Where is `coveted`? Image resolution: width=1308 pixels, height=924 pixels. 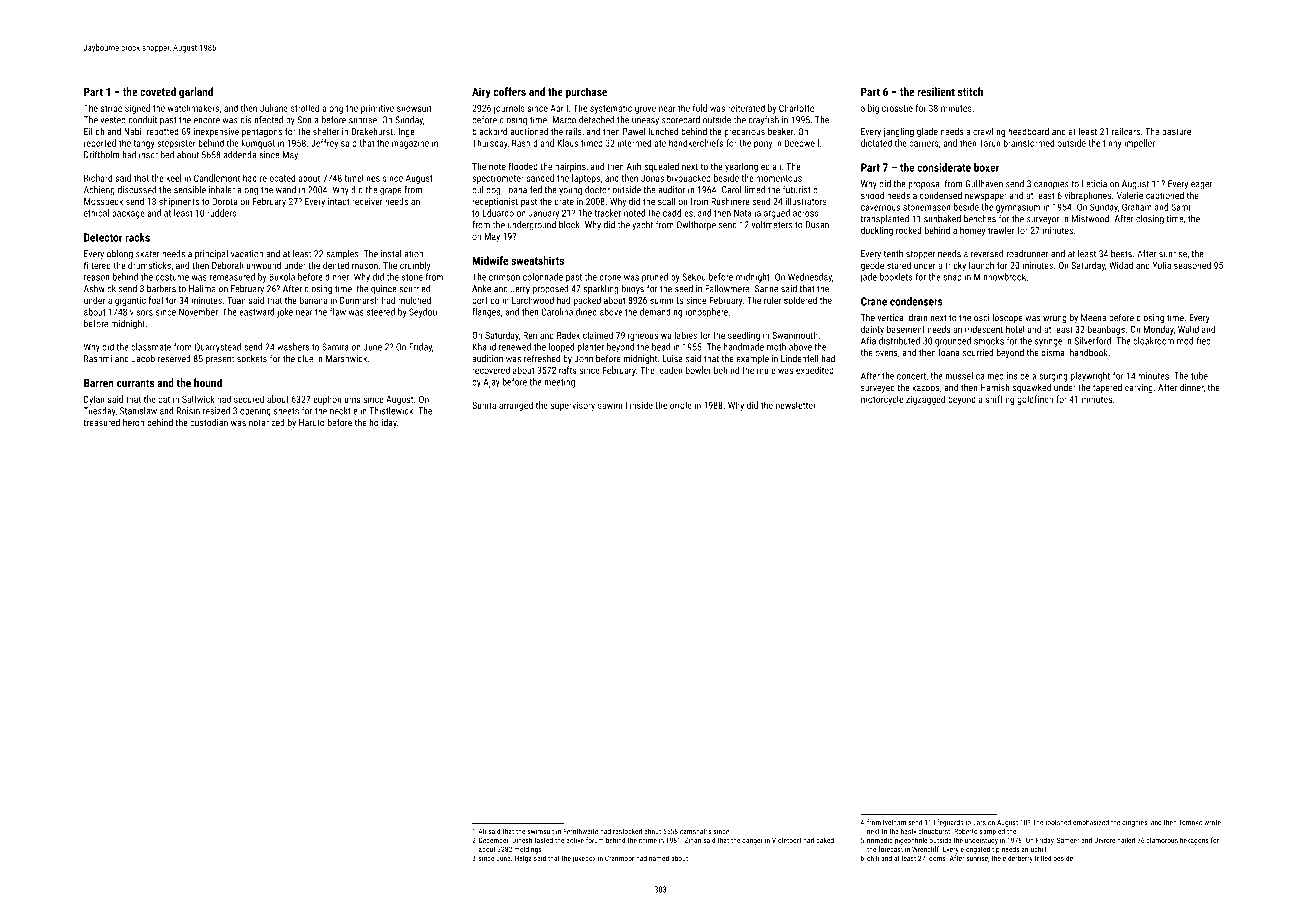
coveted is located at coordinates (158, 91).
